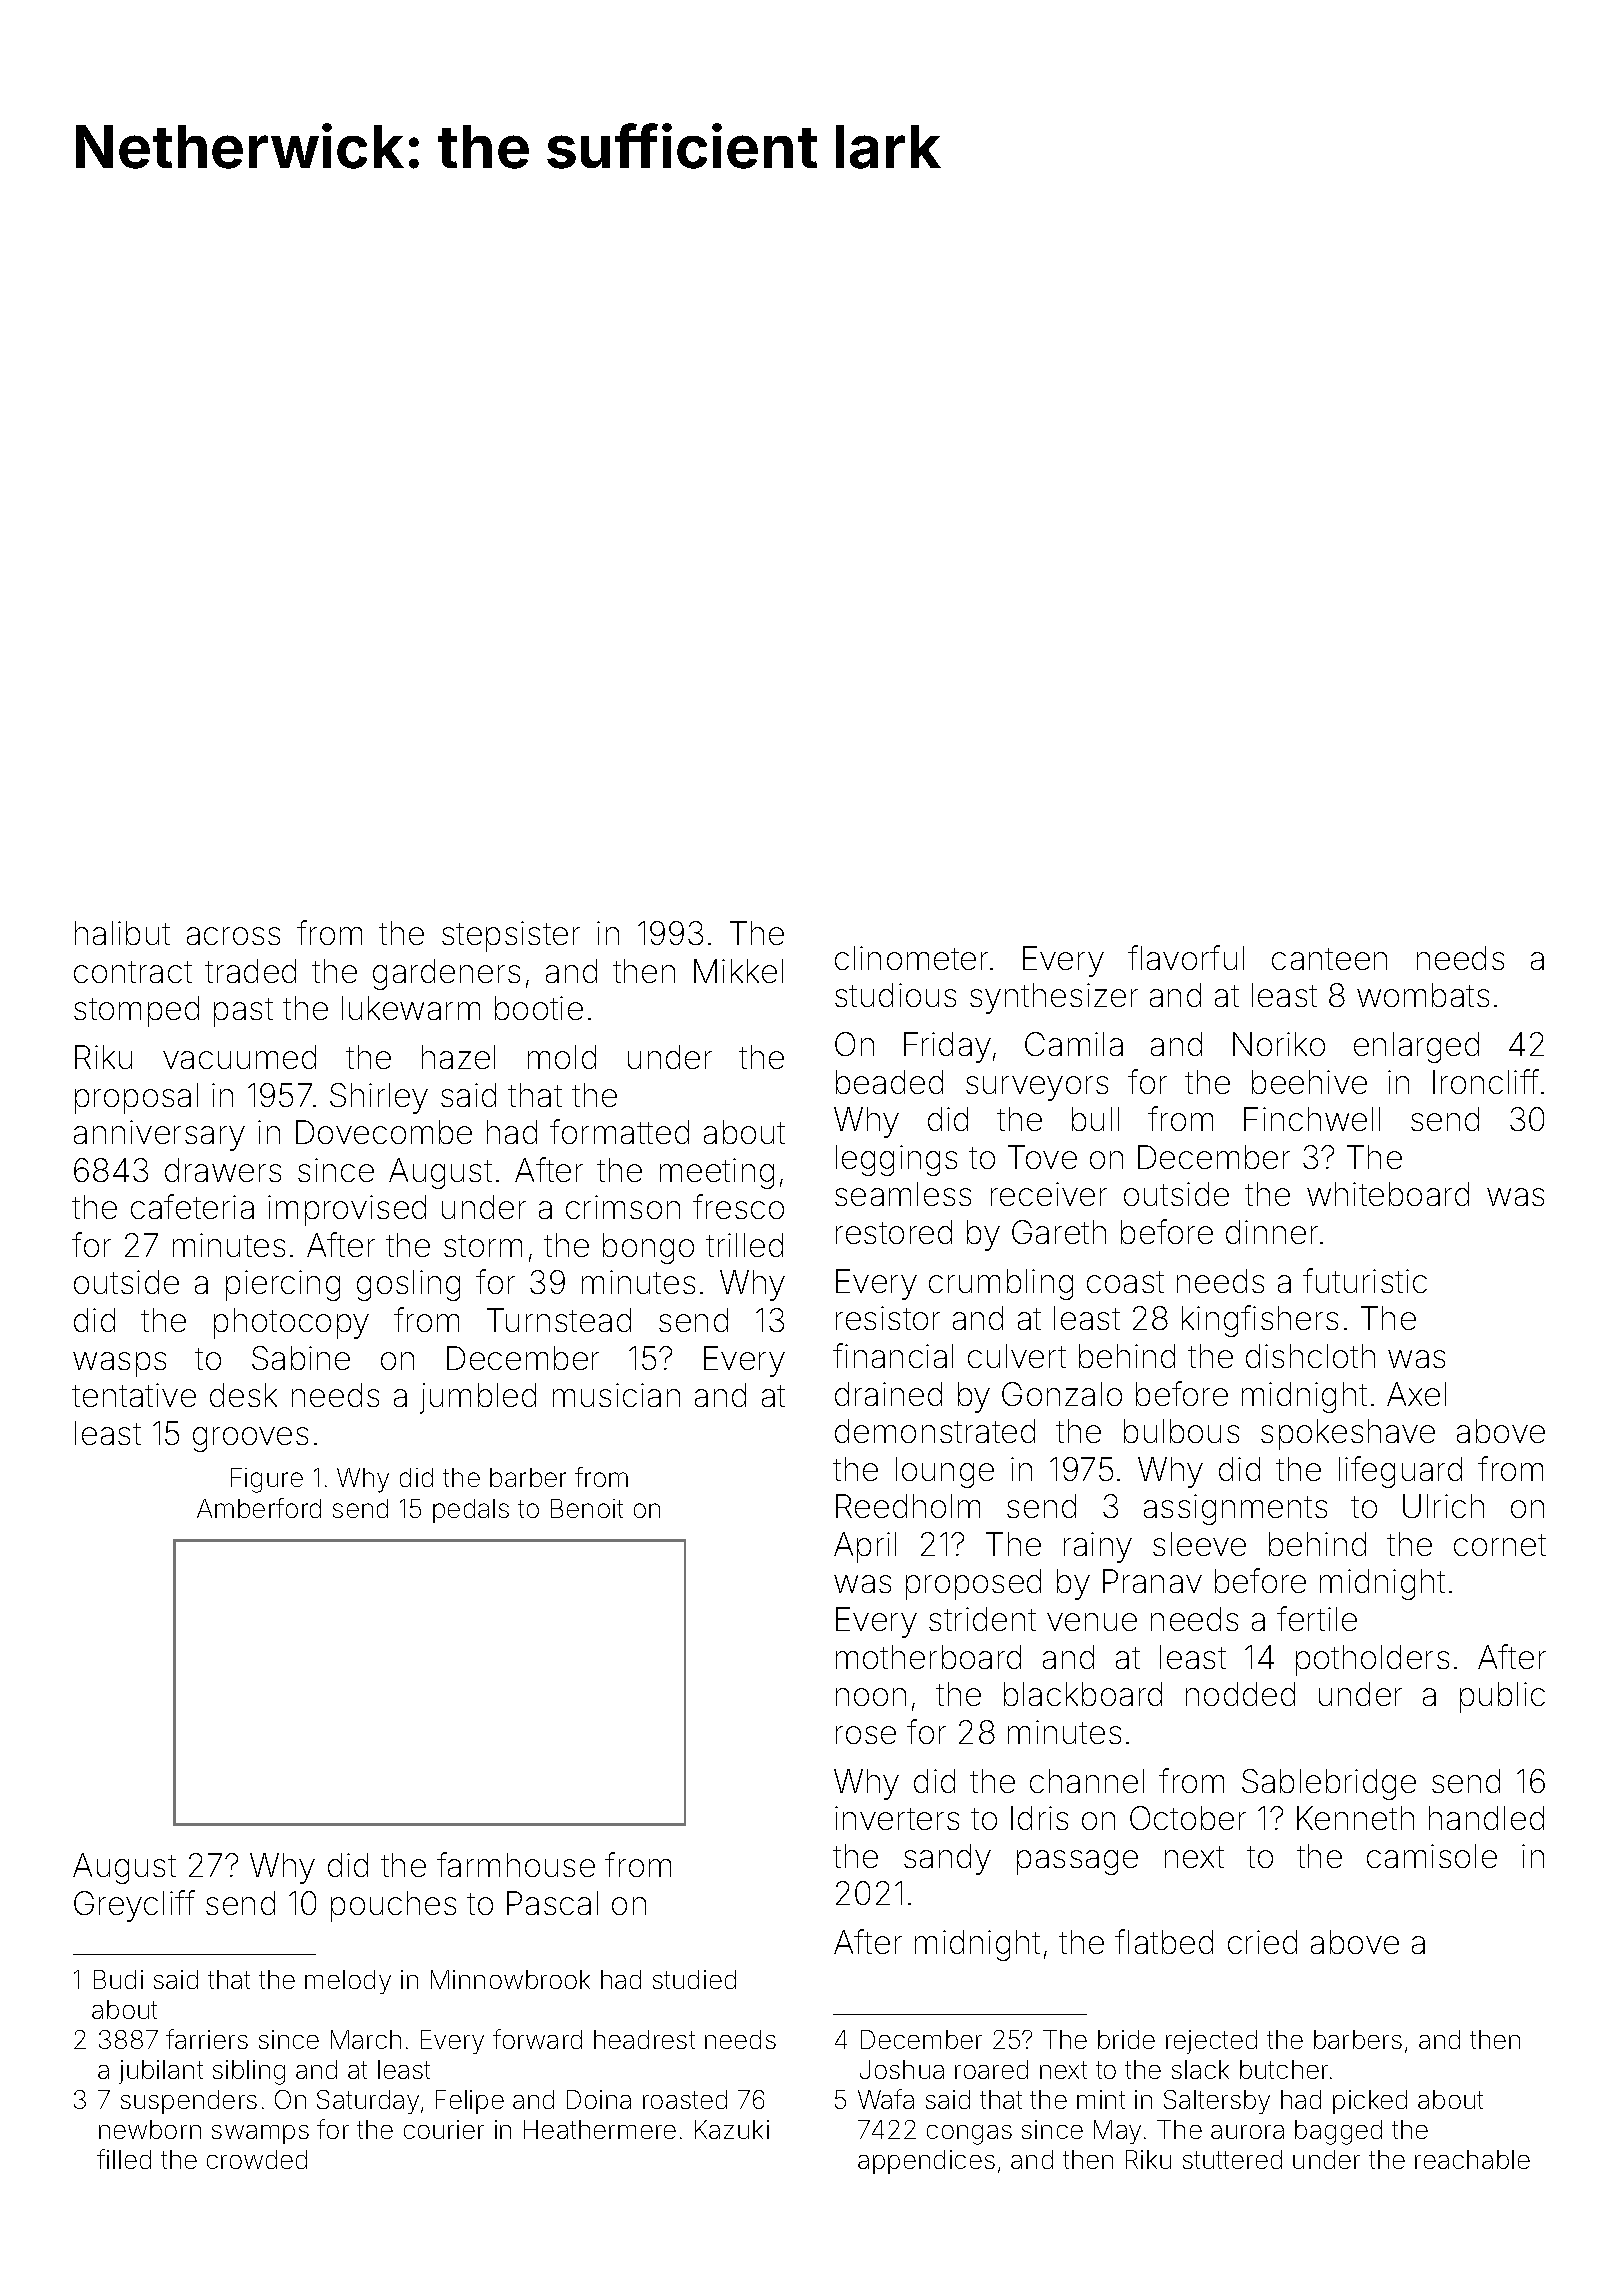 Image resolution: width=1620 pixels, height=2292 pixels. I want to click on April, so click(865, 1547).
